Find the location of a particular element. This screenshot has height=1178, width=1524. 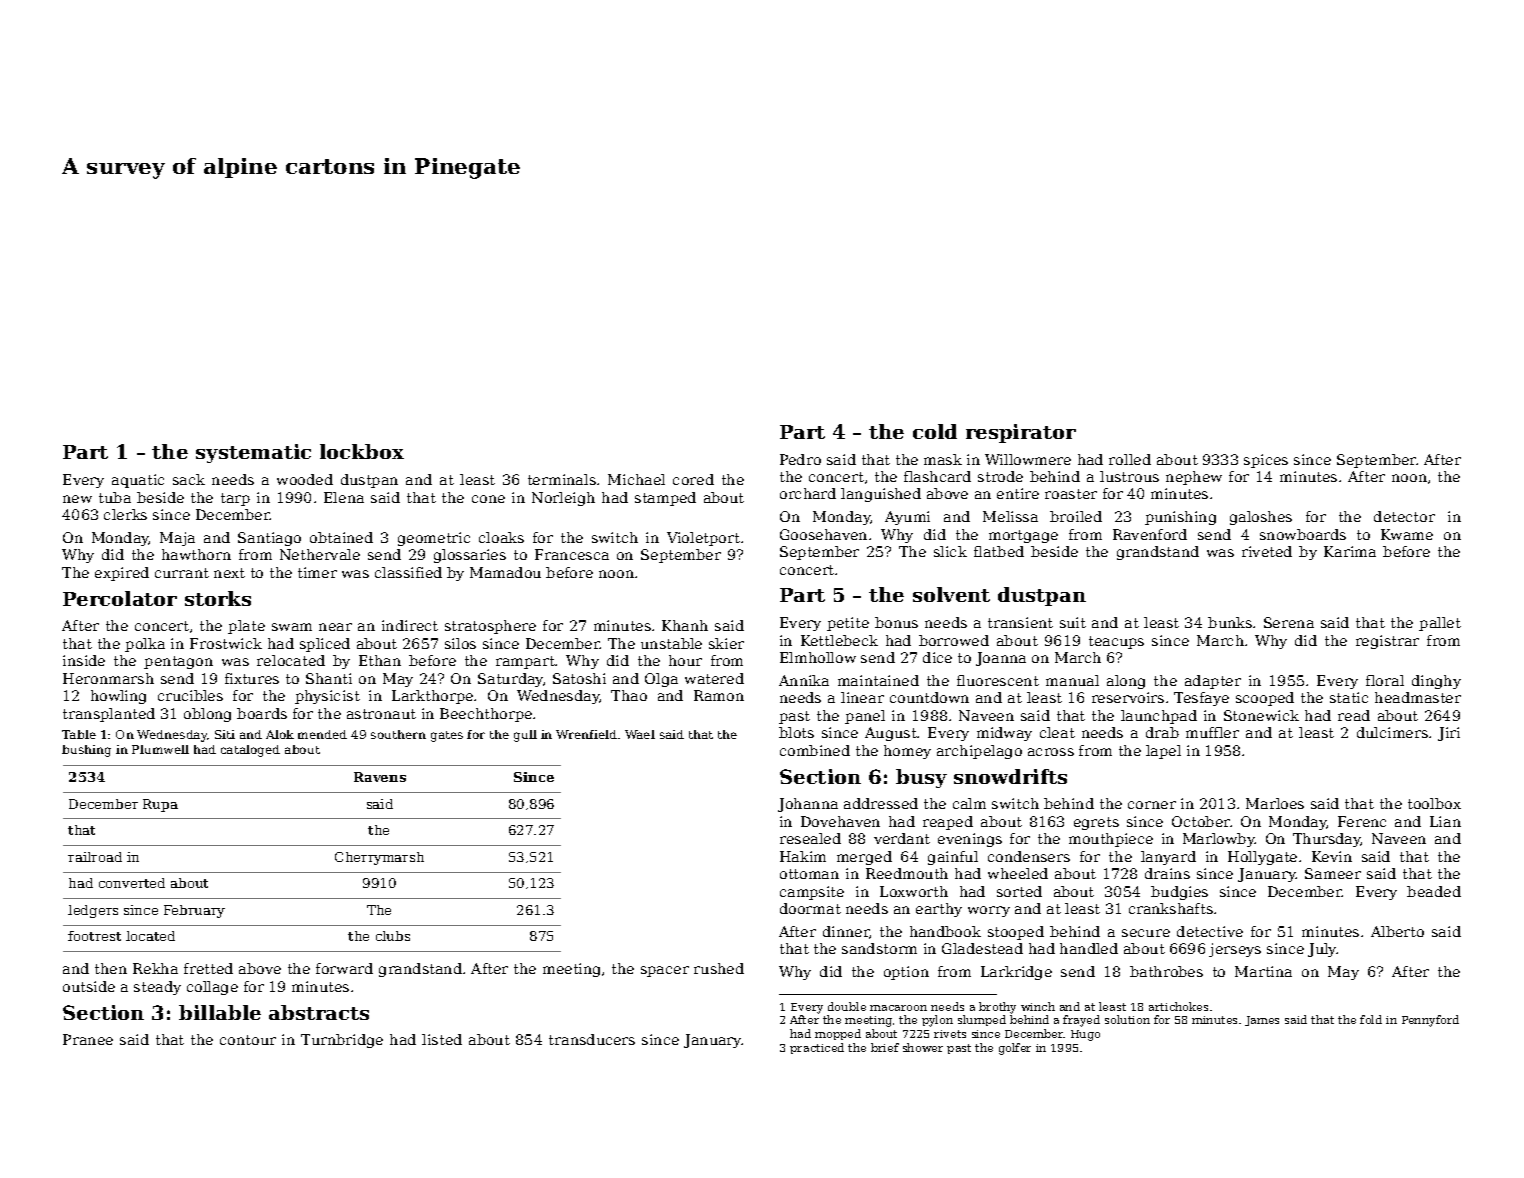

spices is located at coordinates (1266, 461).
